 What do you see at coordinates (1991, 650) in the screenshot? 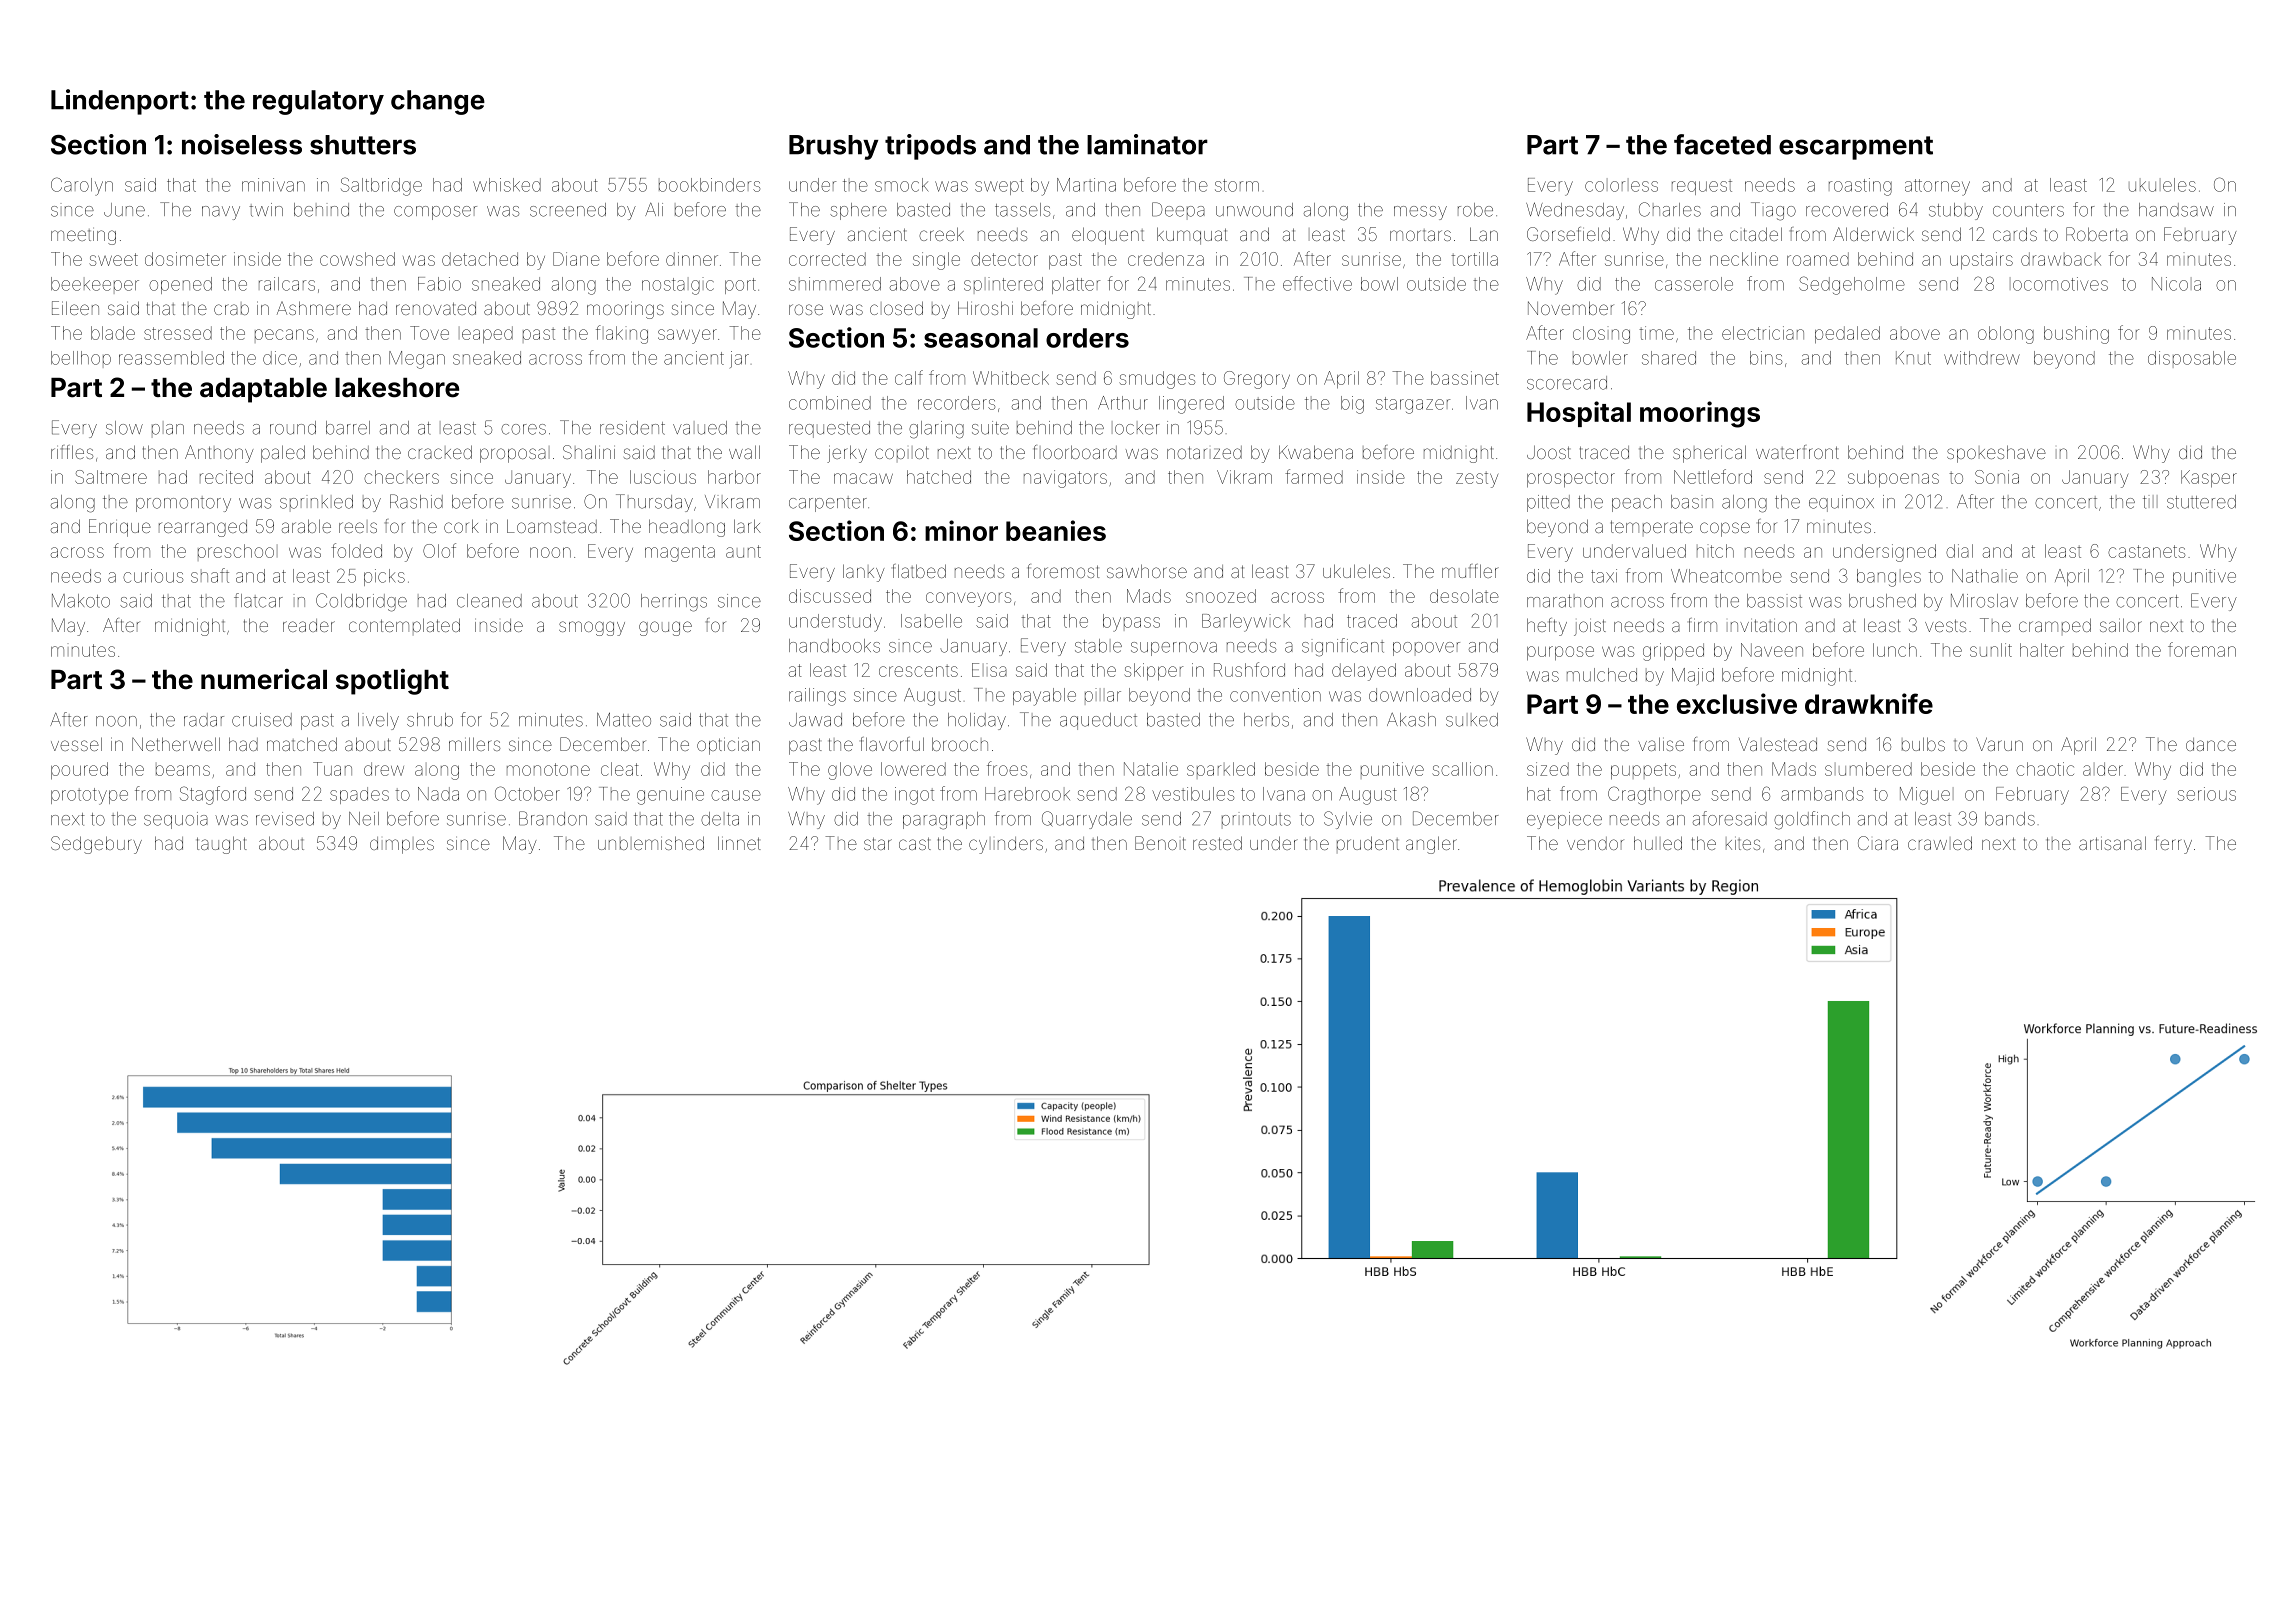
I see `sunlit` at bounding box center [1991, 650].
